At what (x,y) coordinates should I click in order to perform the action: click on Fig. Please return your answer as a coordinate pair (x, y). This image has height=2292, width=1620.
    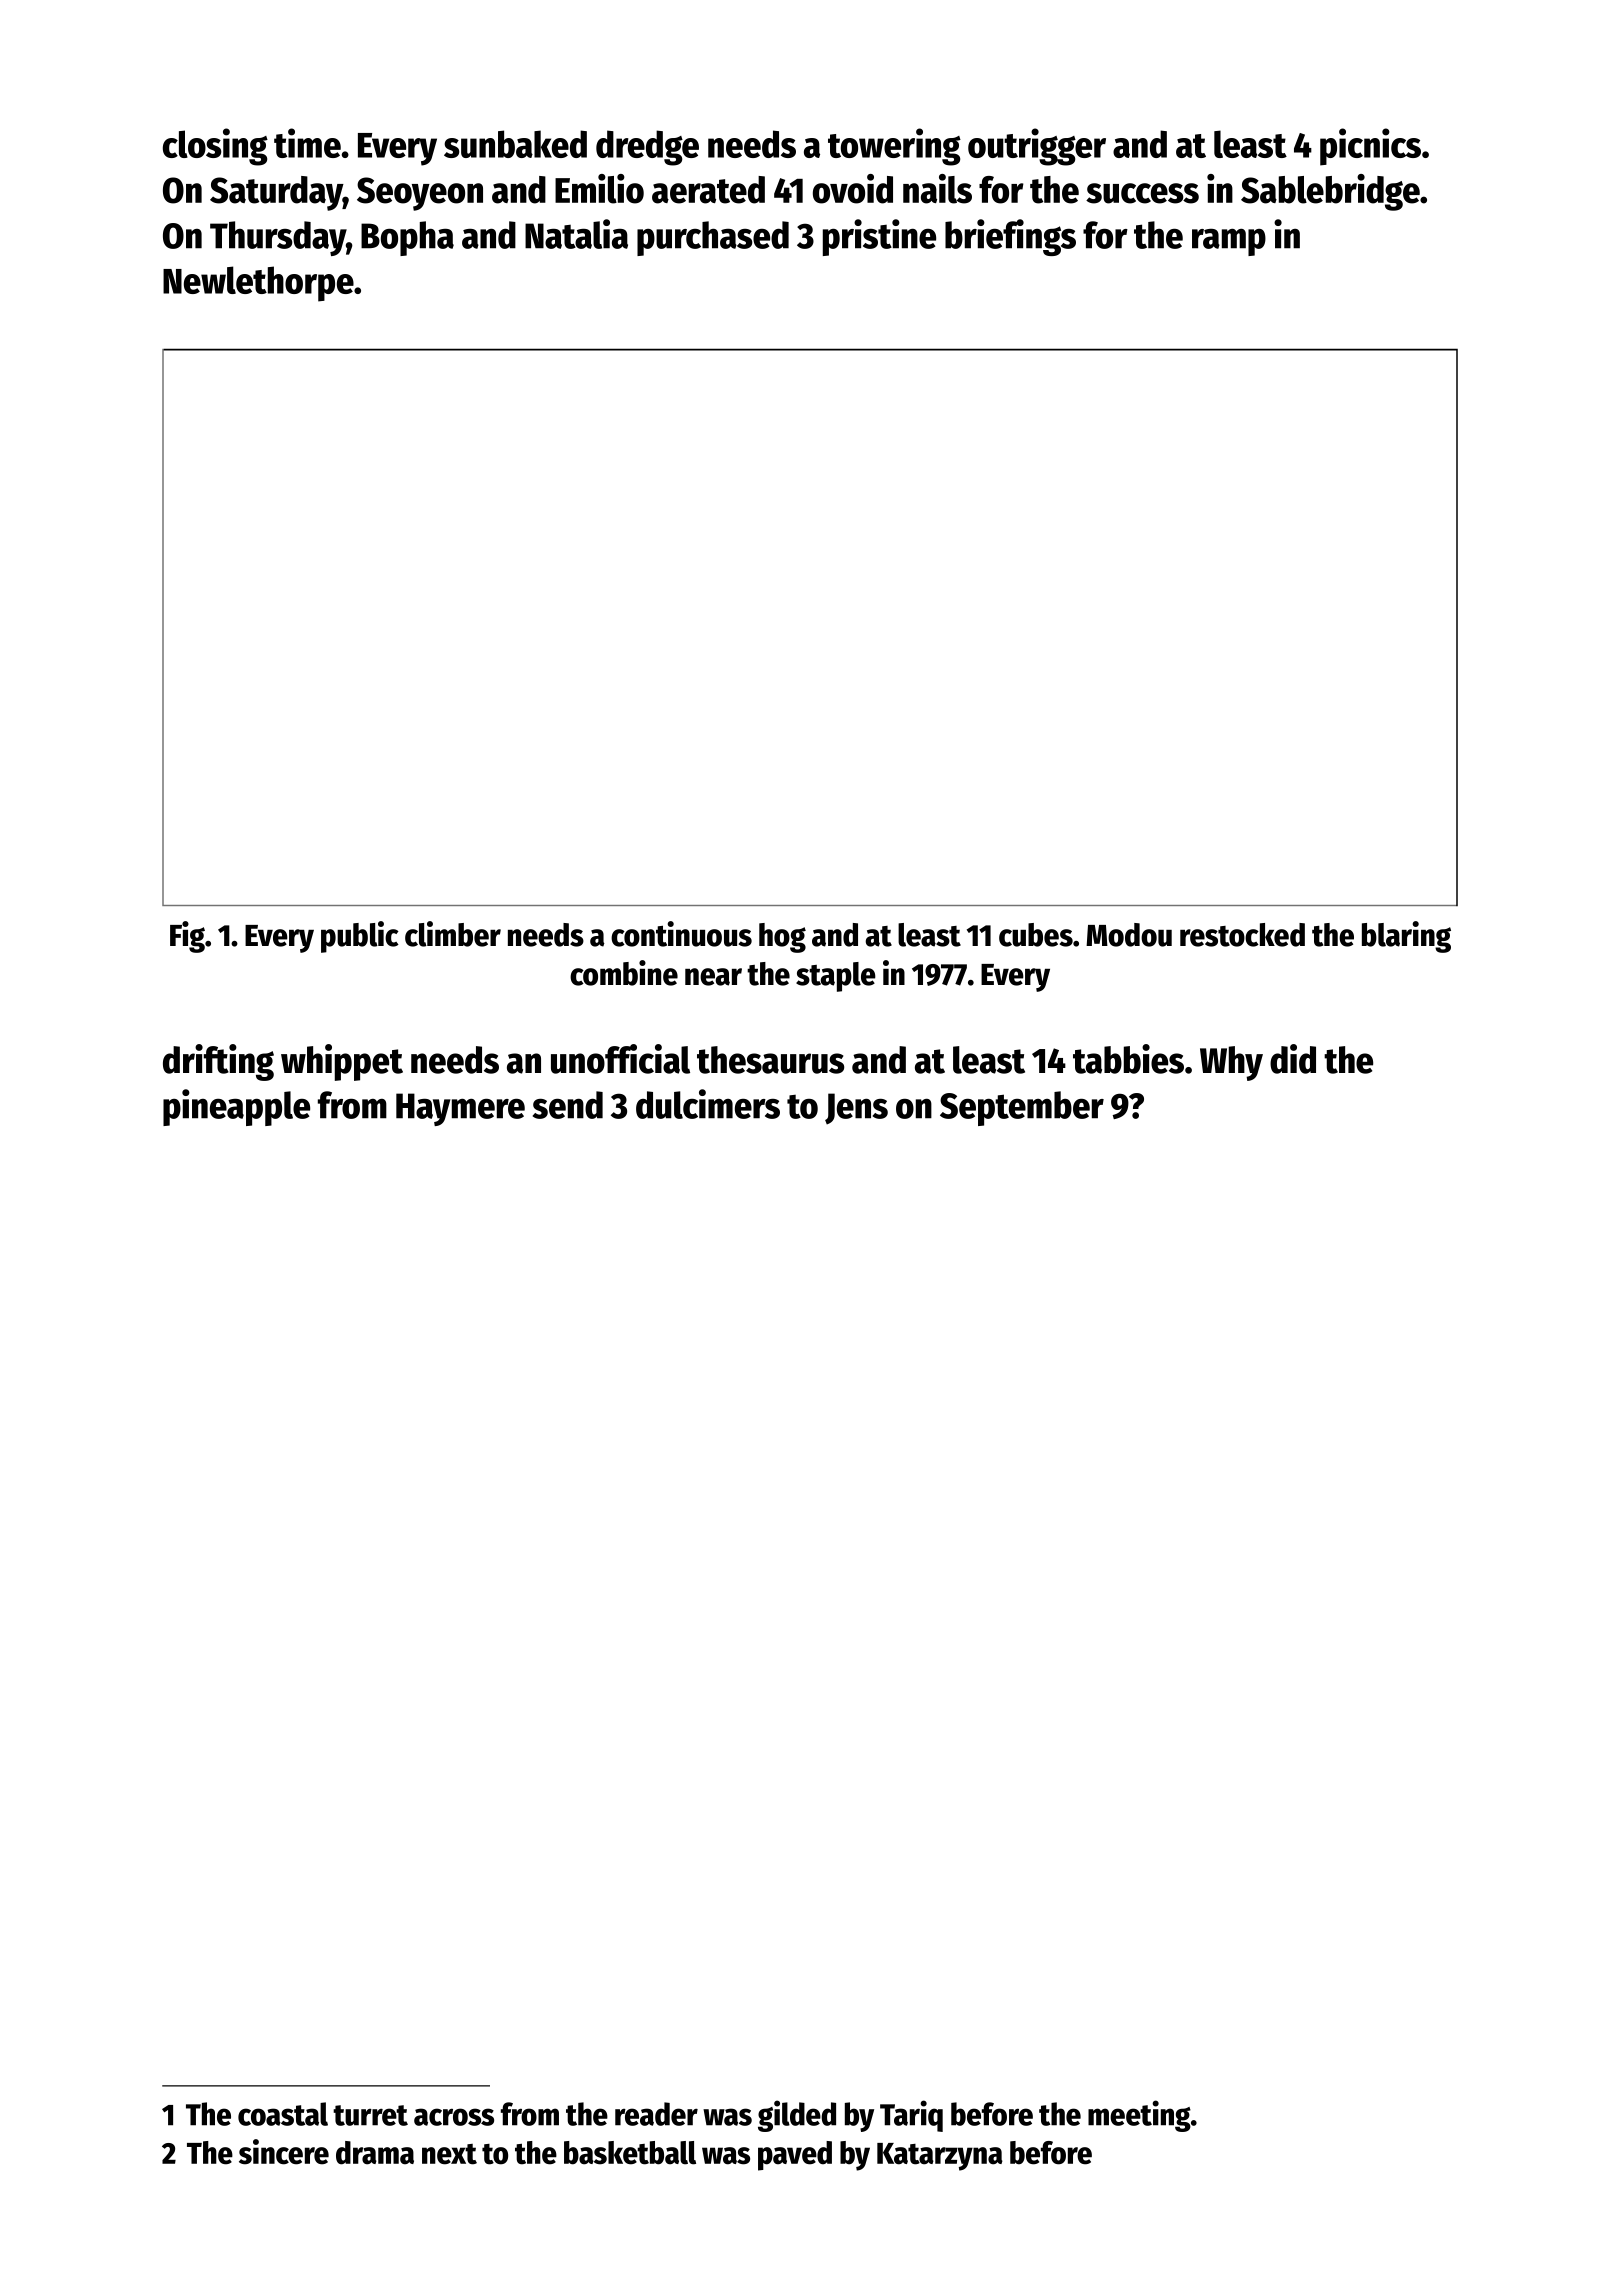
    Looking at the image, I should click on (187, 937).
